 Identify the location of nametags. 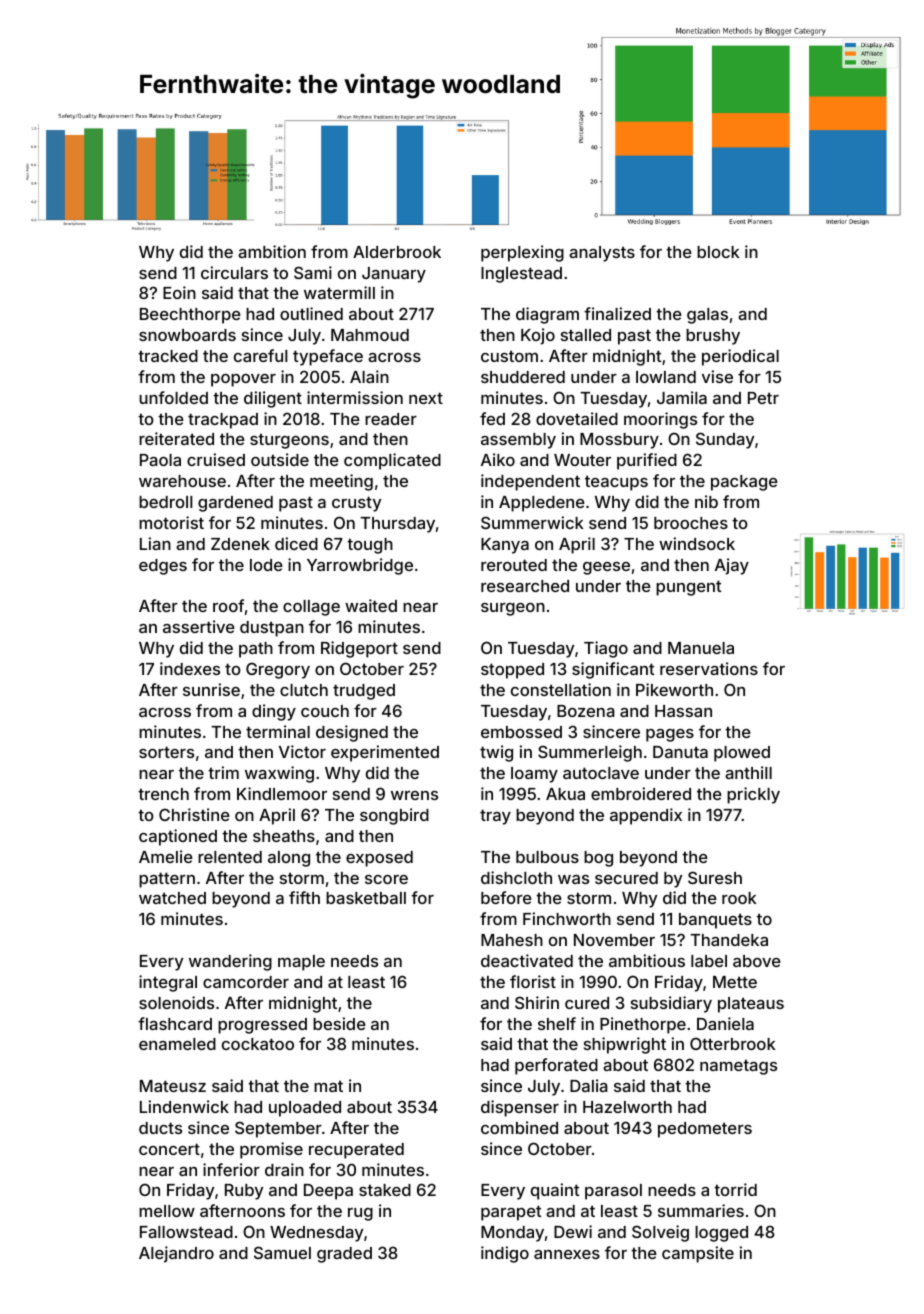
(738, 1067).
